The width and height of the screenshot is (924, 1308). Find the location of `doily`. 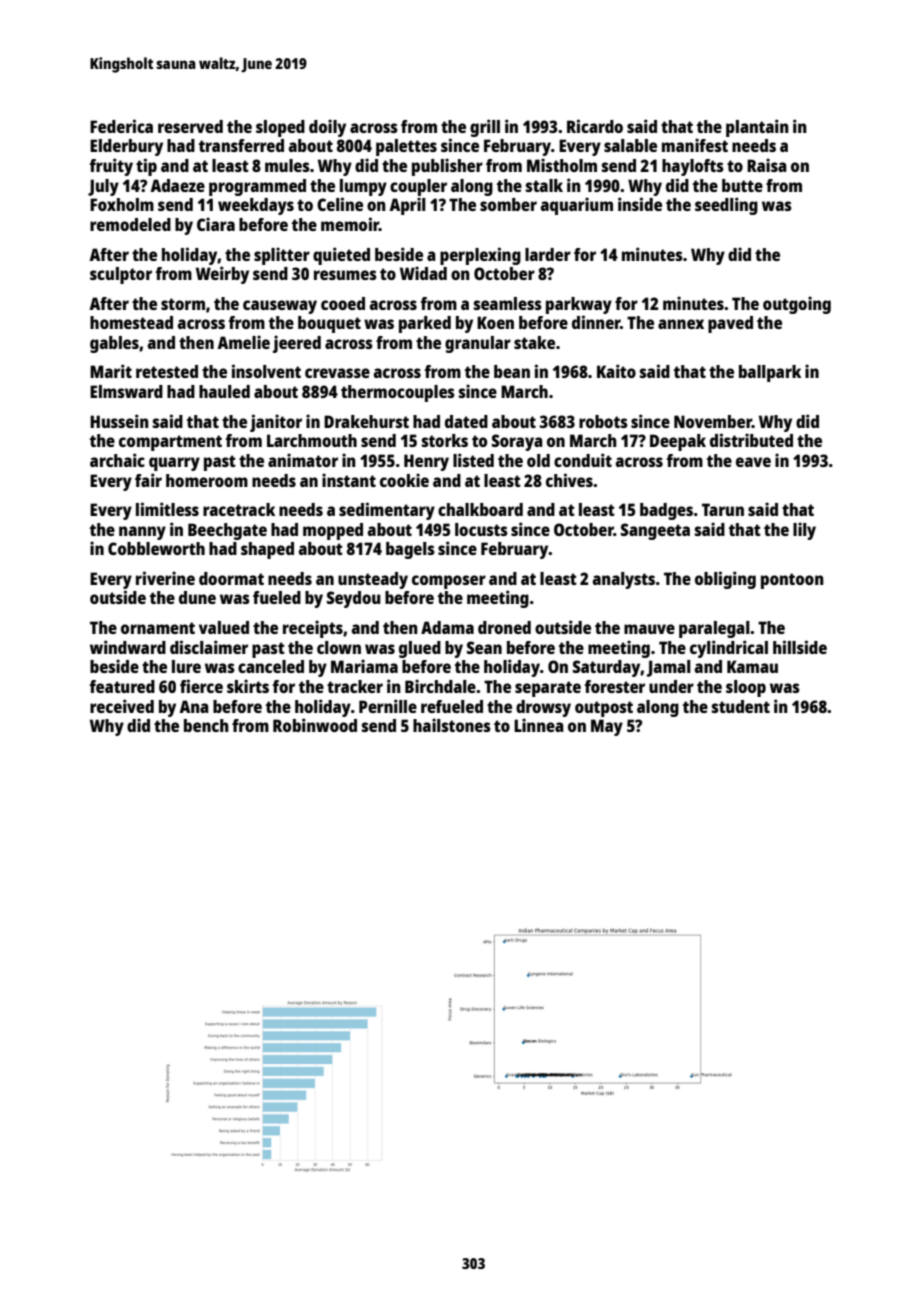

doily is located at coordinates (327, 128).
